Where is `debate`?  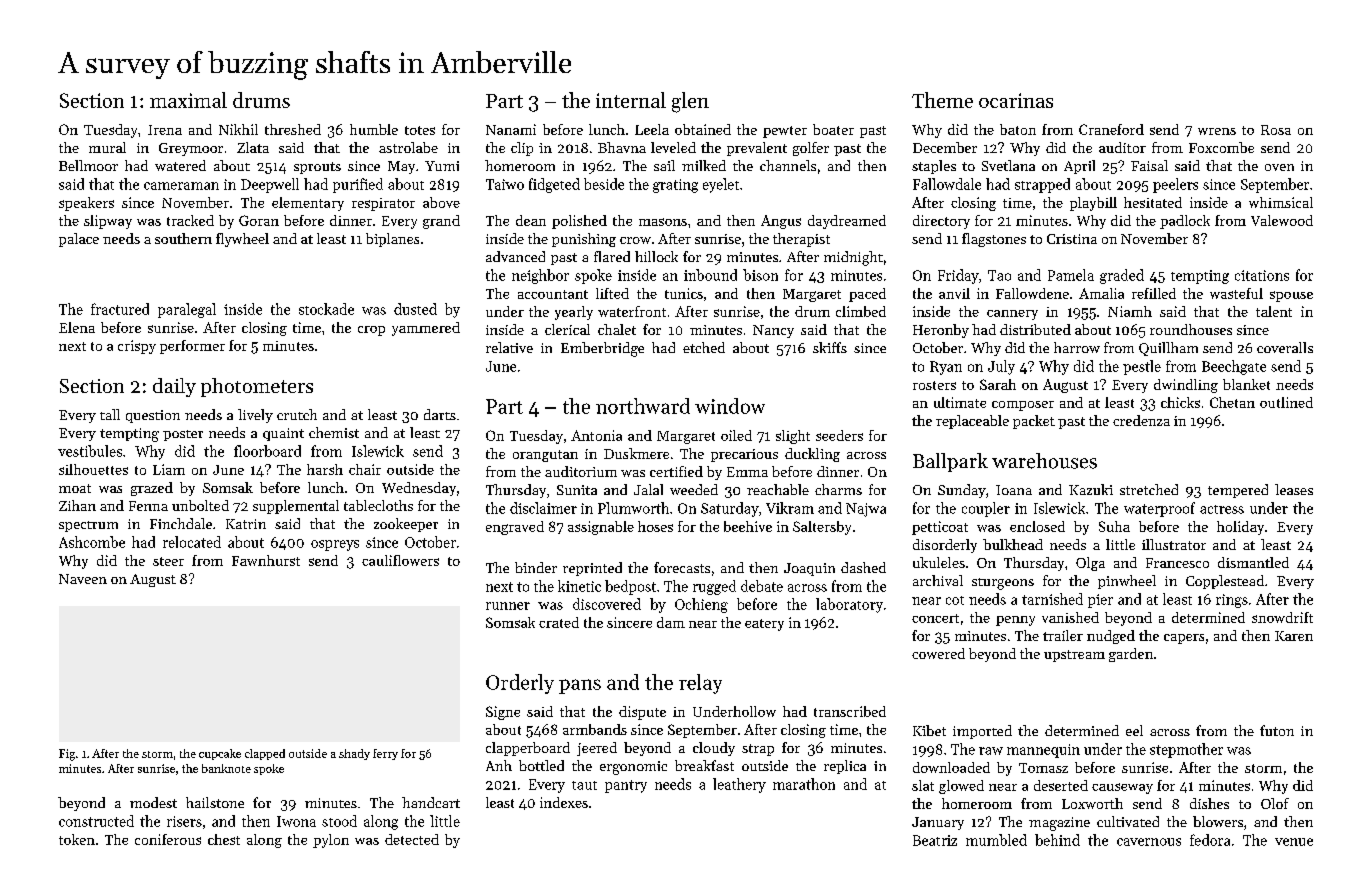 debate is located at coordinates (762, 586).
